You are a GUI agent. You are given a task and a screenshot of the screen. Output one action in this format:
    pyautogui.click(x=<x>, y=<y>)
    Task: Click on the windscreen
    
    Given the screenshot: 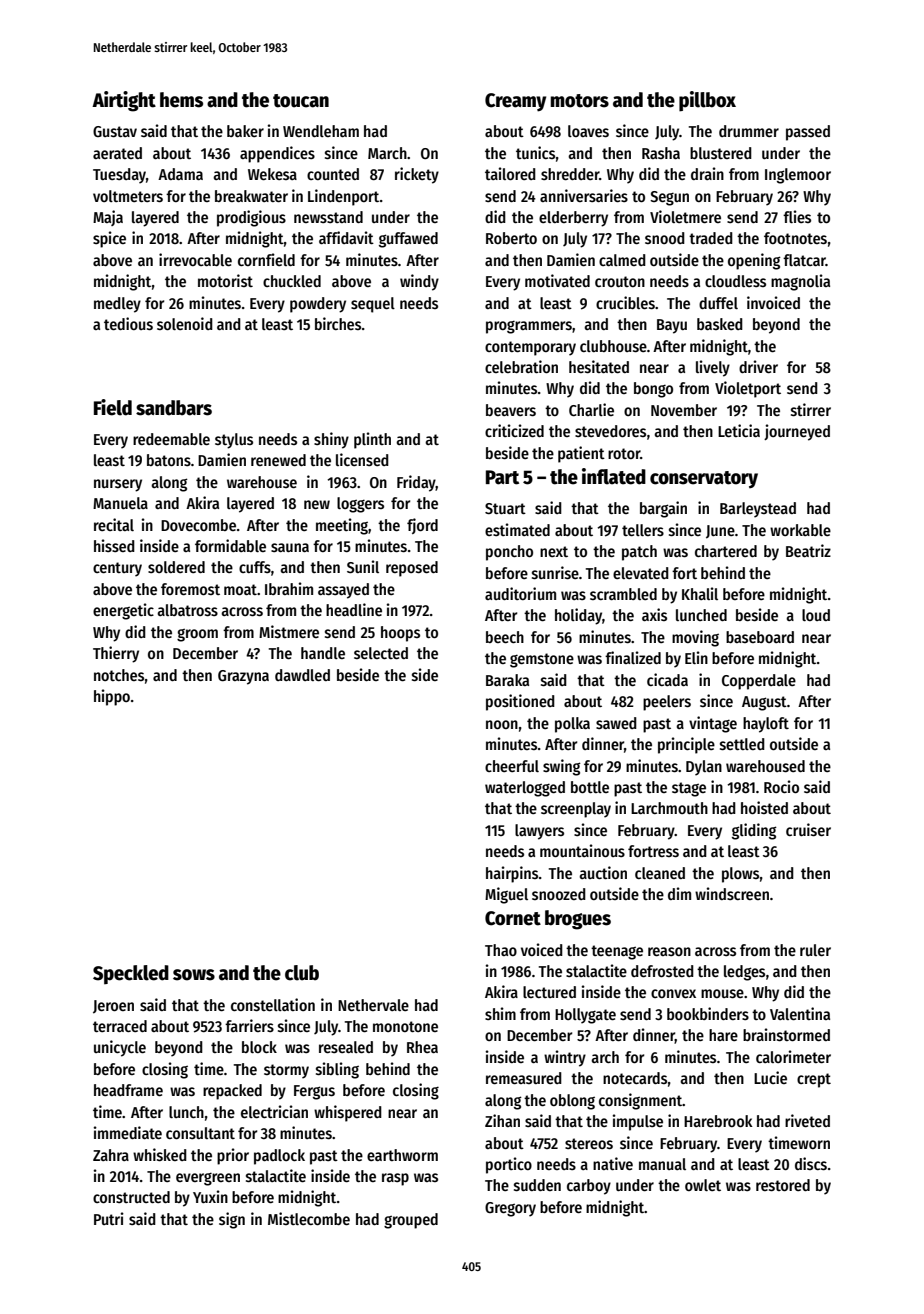 What is the action you would take?
    pyautogui.click(x=732, y=893)
